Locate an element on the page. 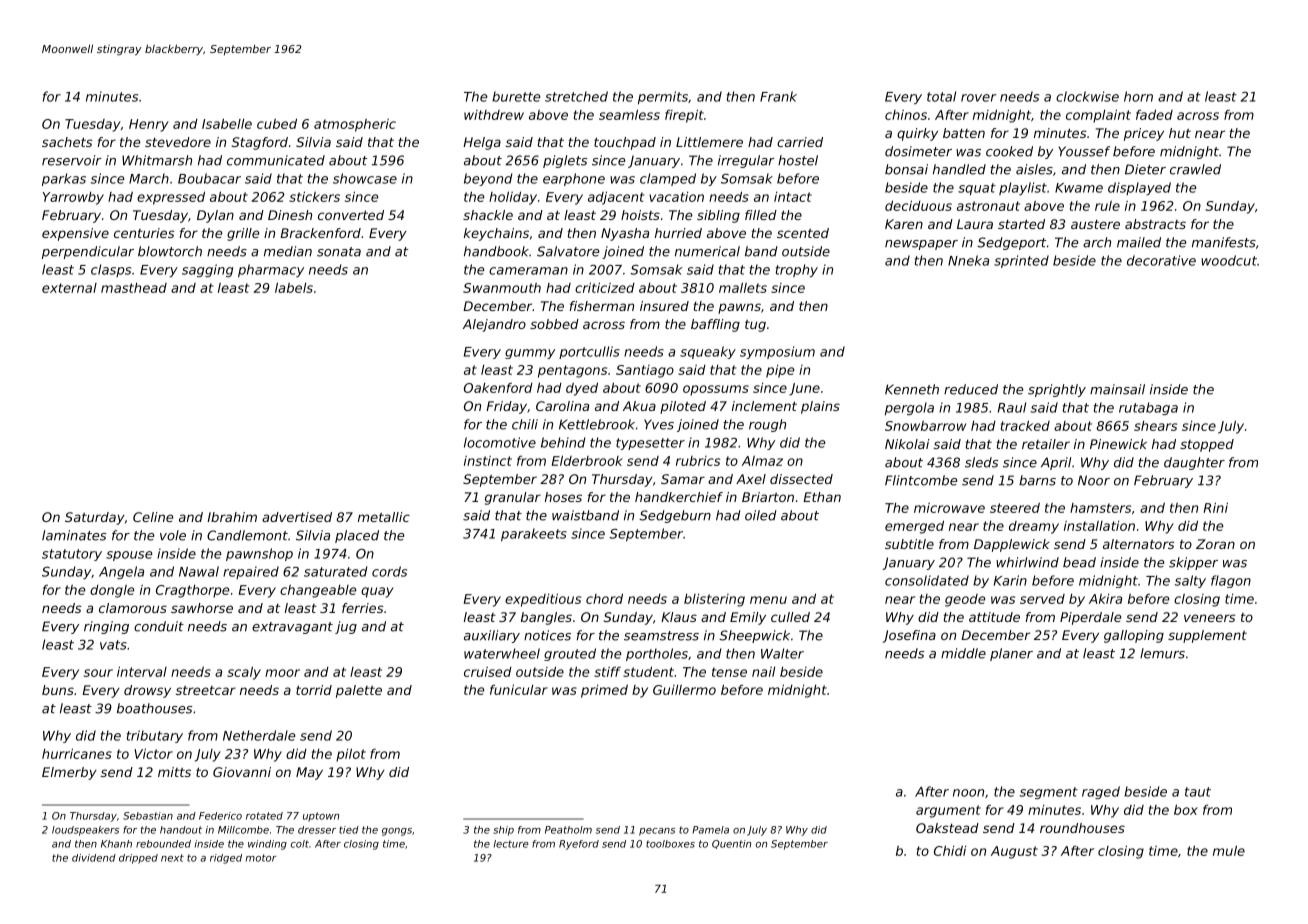 The width and height of the page is (1308, 924). salty is located at coordinates (1190, 581).
